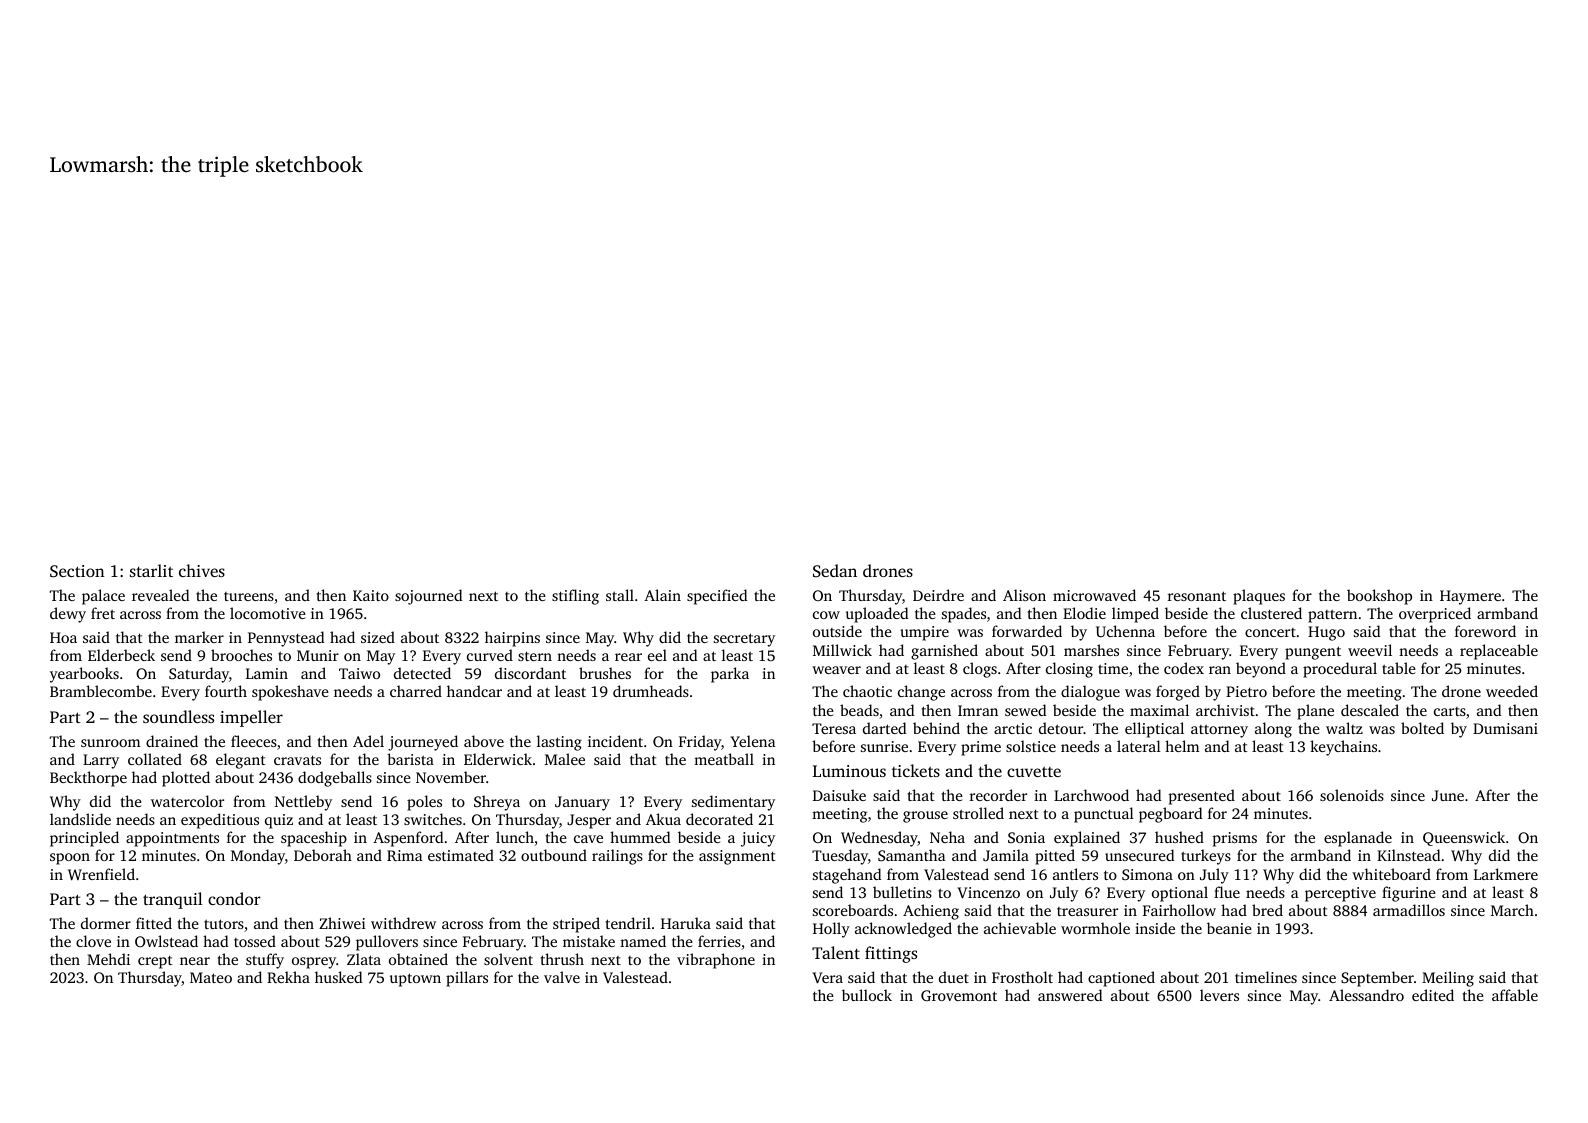 This document has height=1123, width=1588. I want to click on Mateo, so click(211, 977).
